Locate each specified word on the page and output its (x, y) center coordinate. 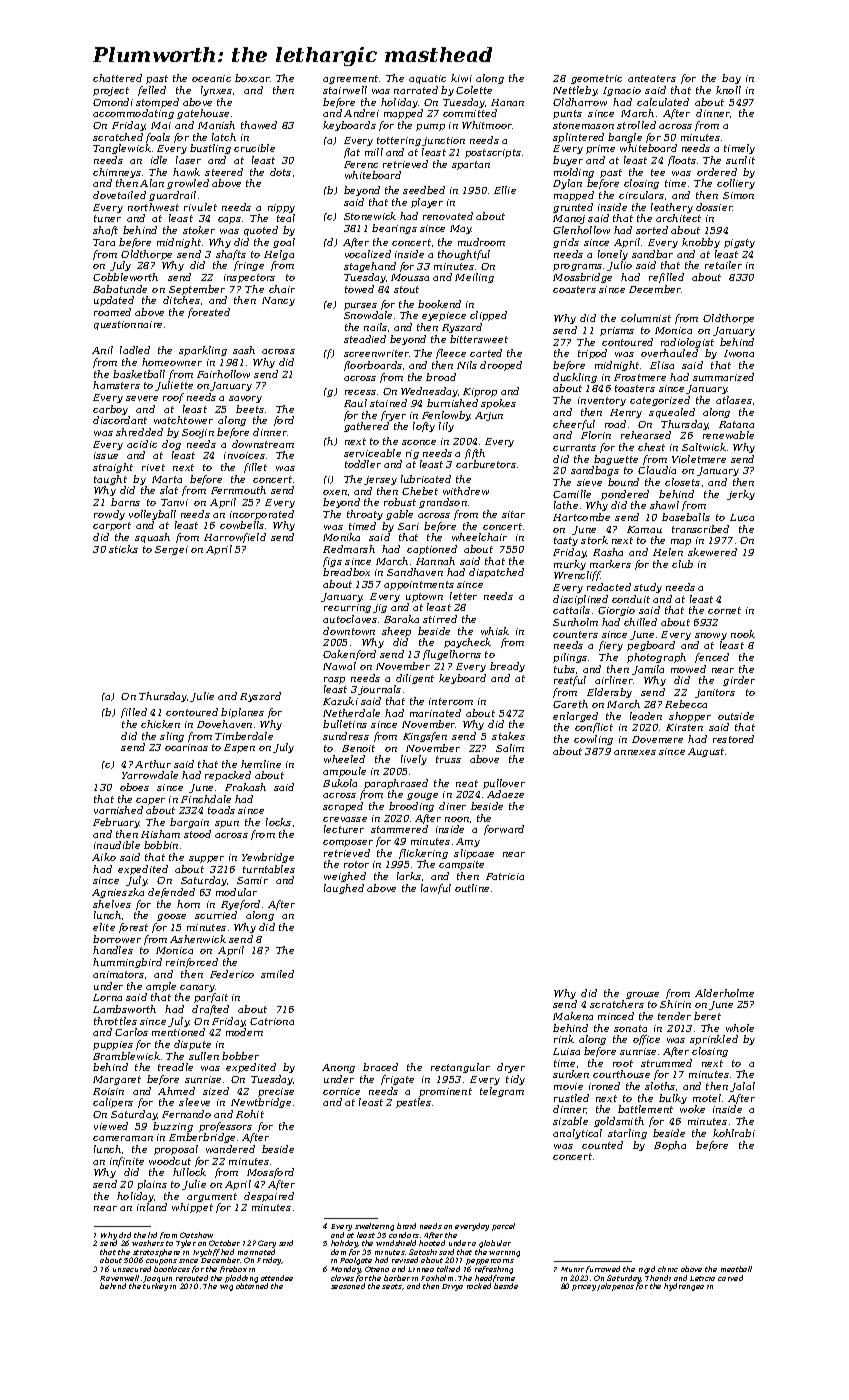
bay (731, 79)
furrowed (603, 1269)
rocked (479, 1286)
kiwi (461, 78)
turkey (155, 1287)
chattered (117, 78)
